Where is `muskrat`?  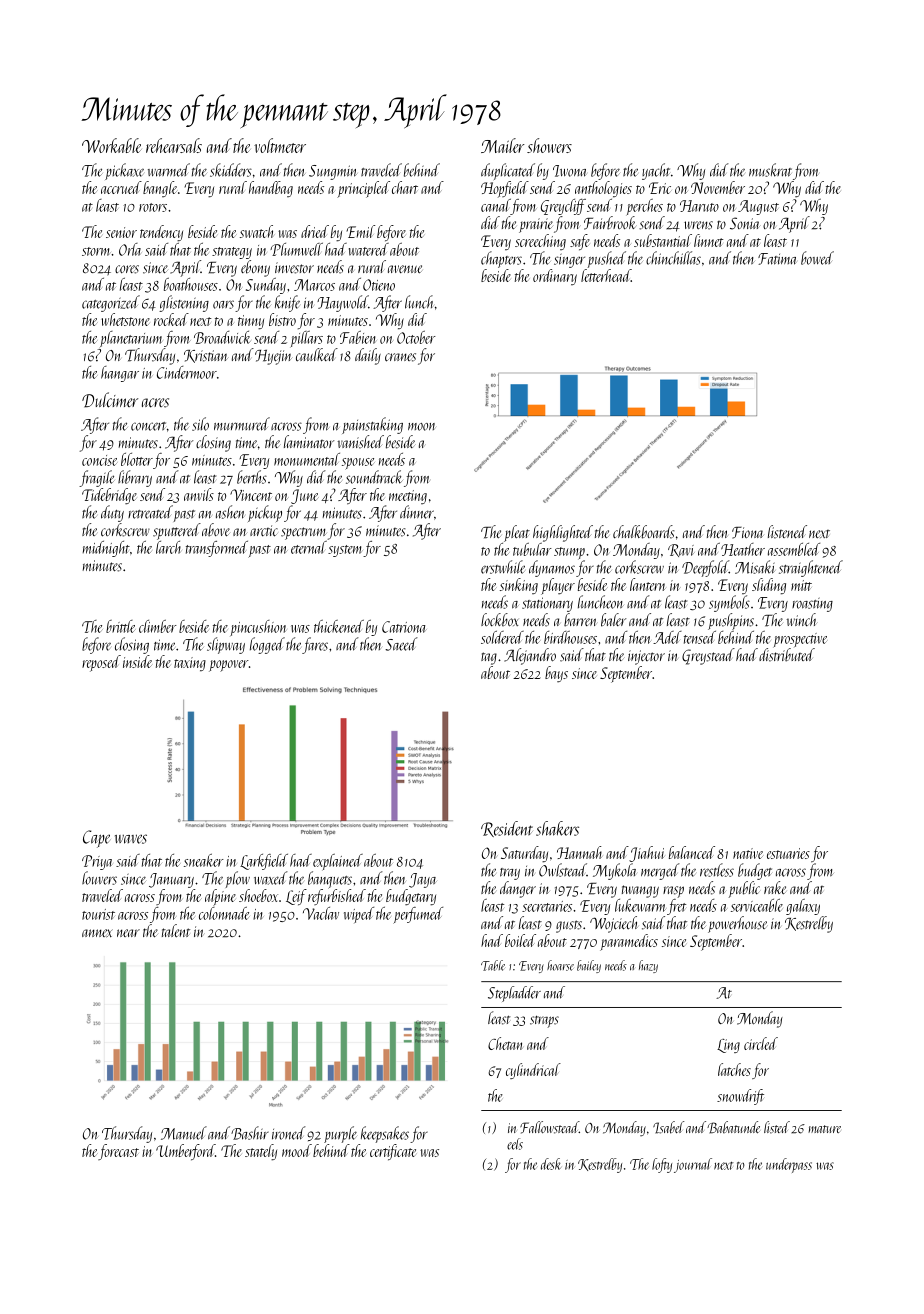
muskrat is located at coordinates (770, 170).
